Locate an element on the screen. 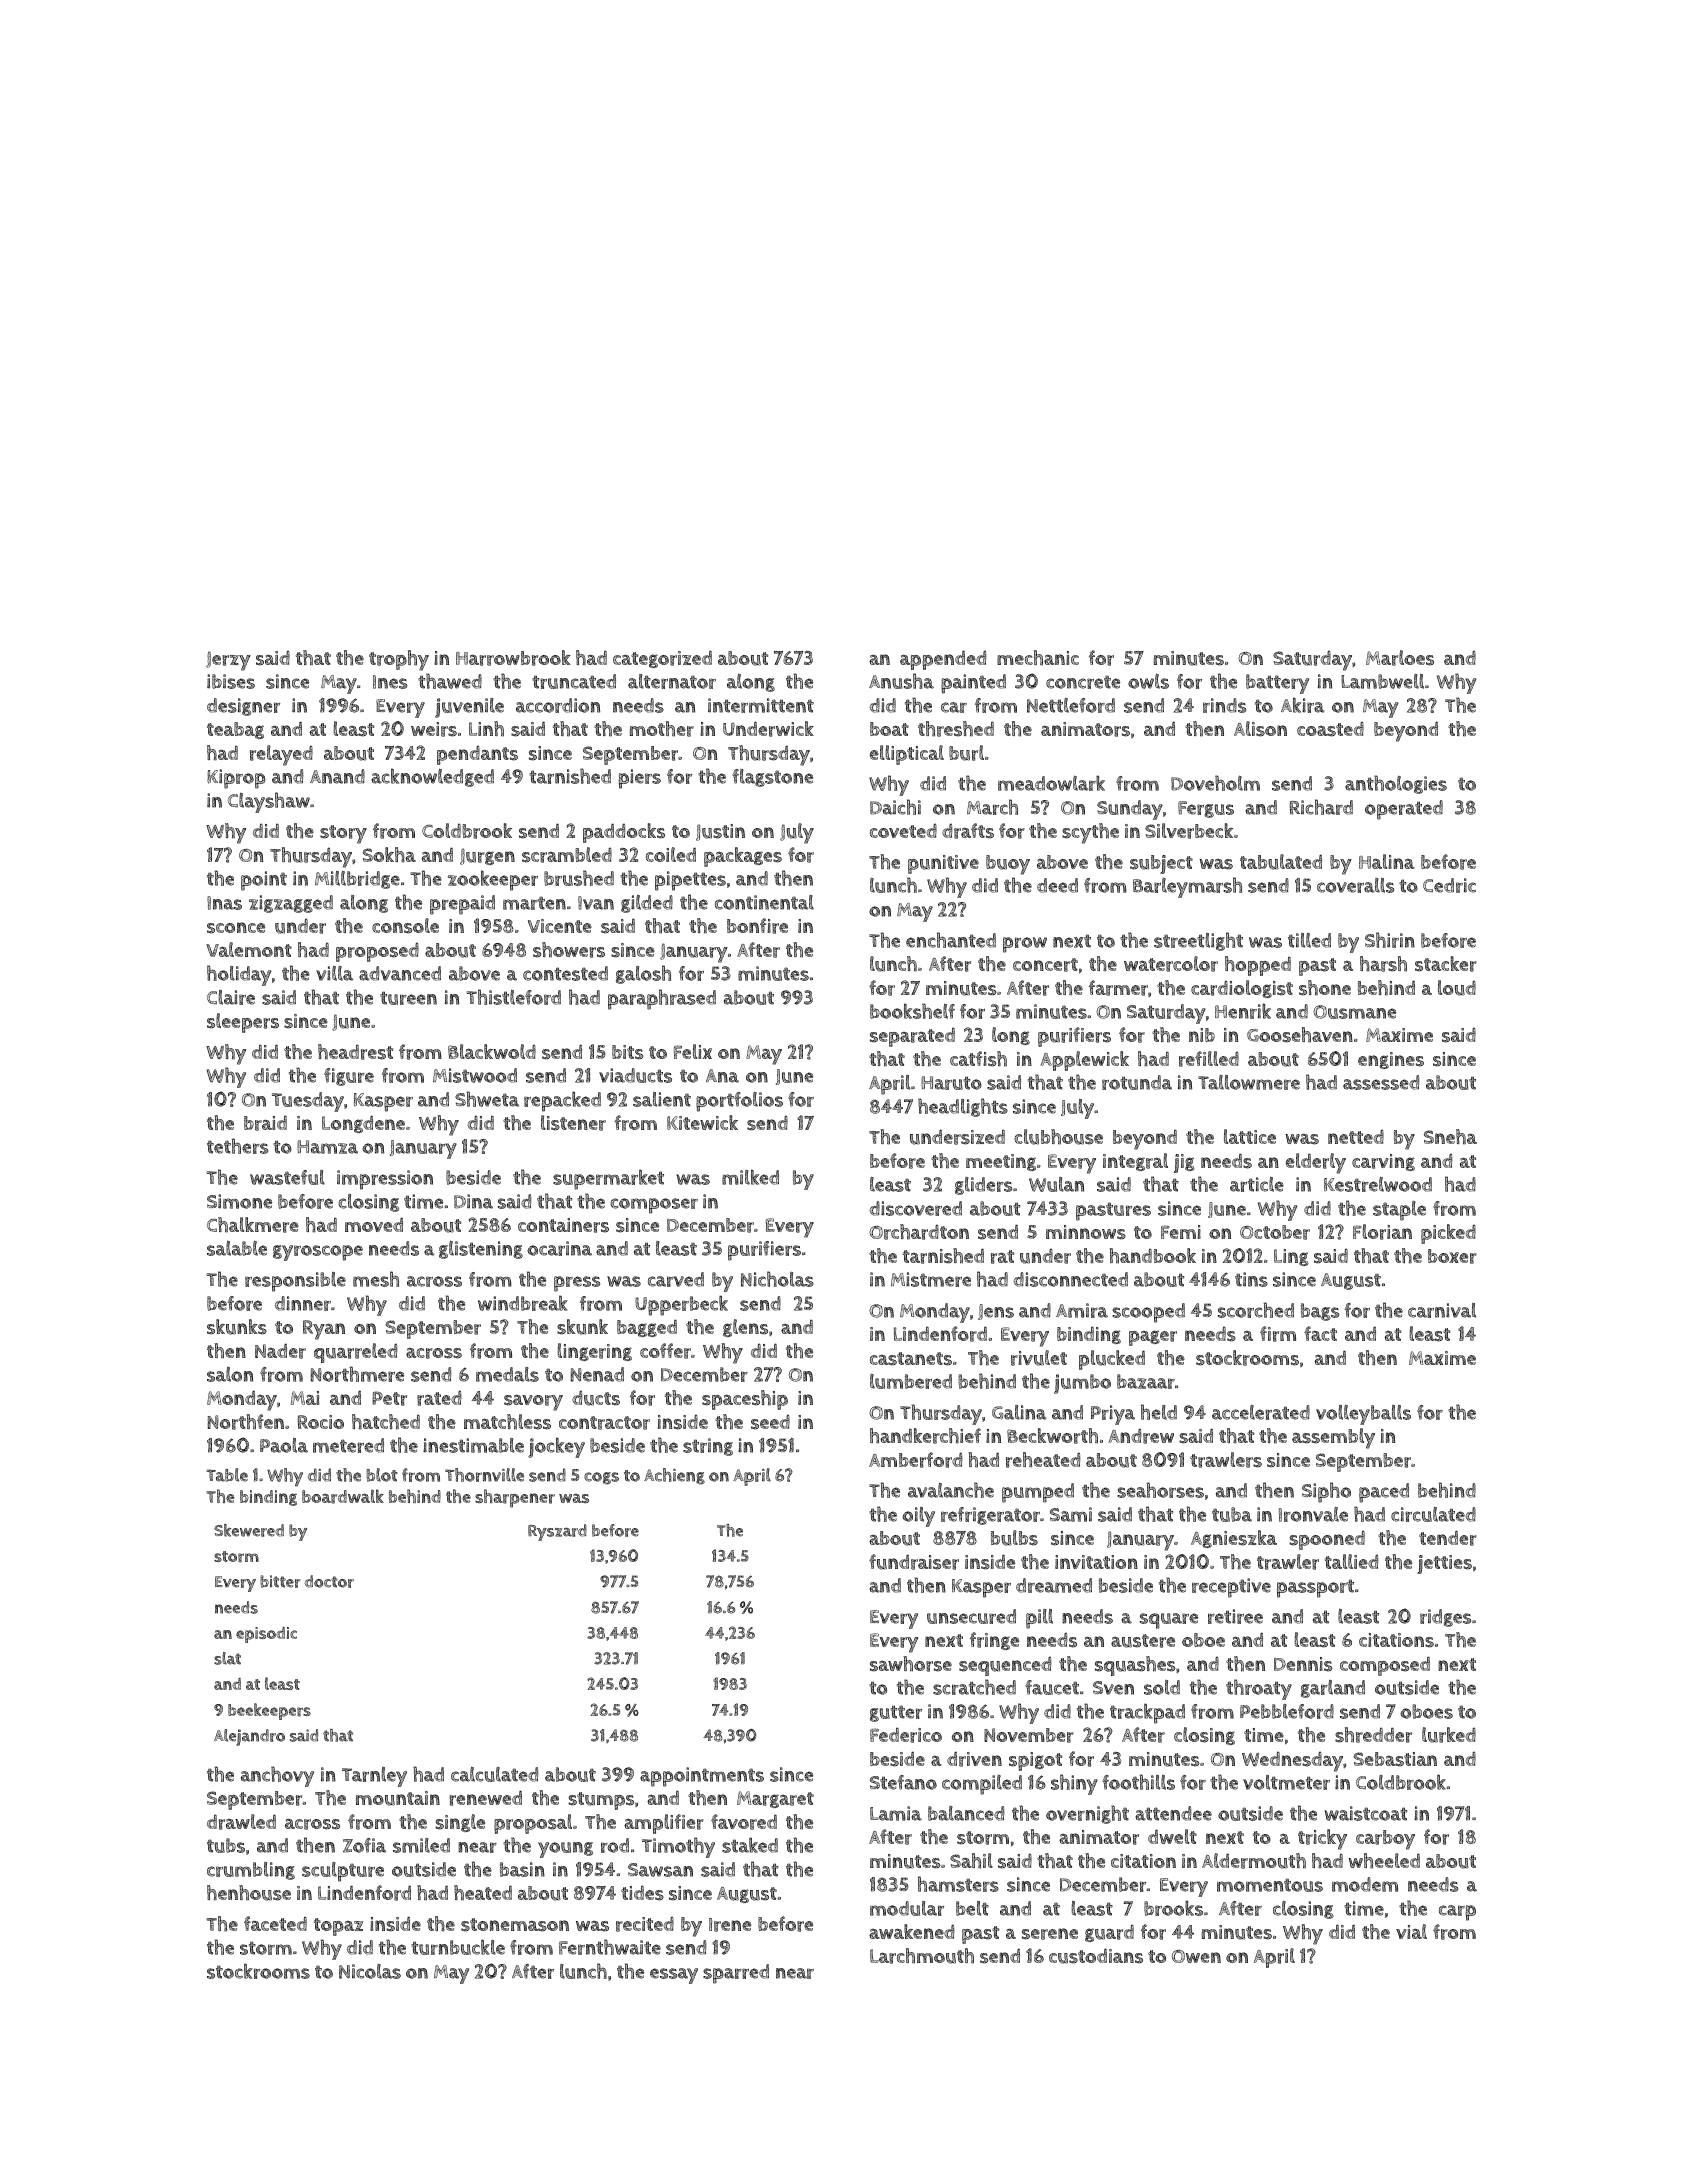 This screenshot has height=2178, width=1683. villa is located at coordinates (334, 973).
